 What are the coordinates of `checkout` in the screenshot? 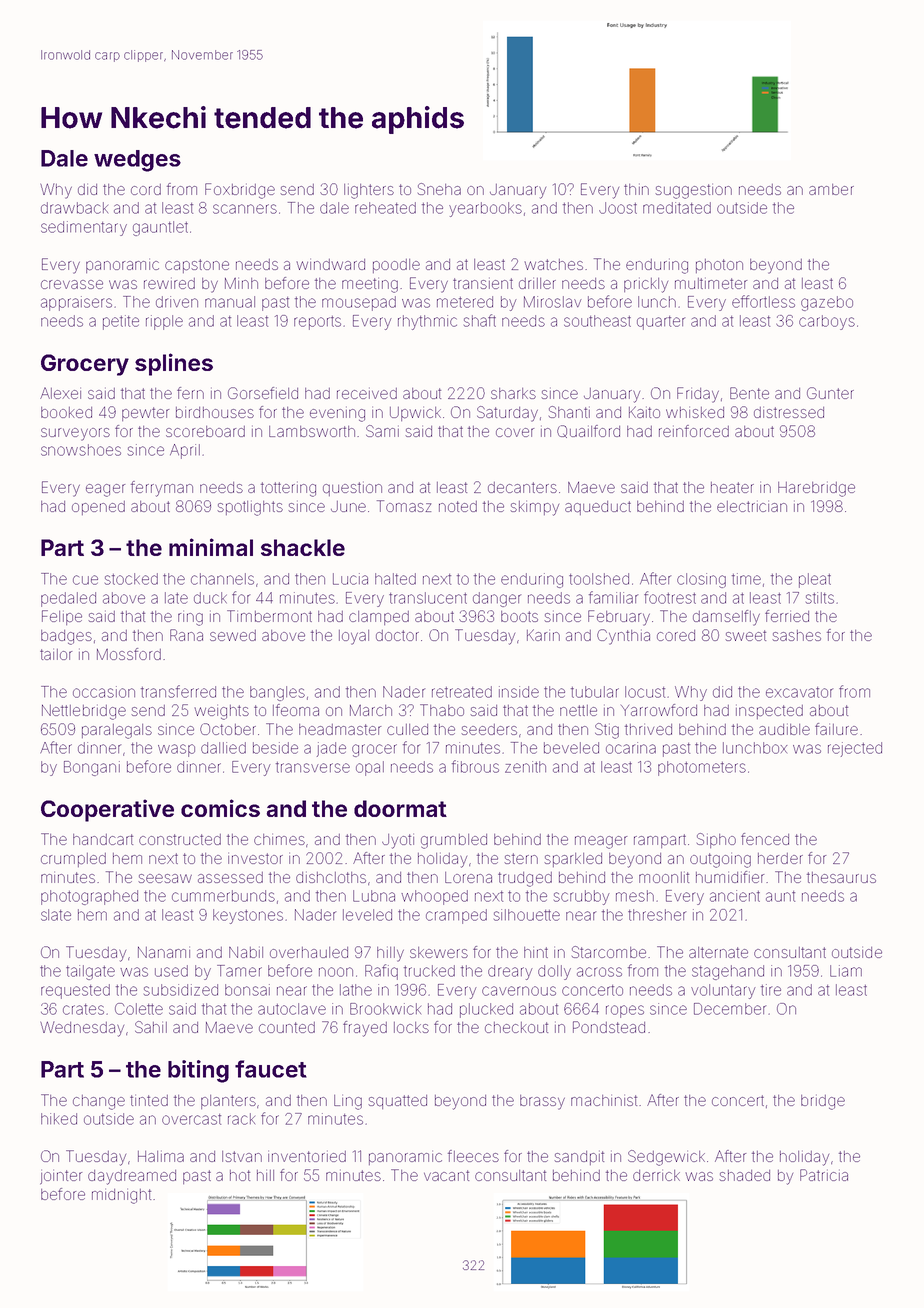 It's located at (516, 1027).
